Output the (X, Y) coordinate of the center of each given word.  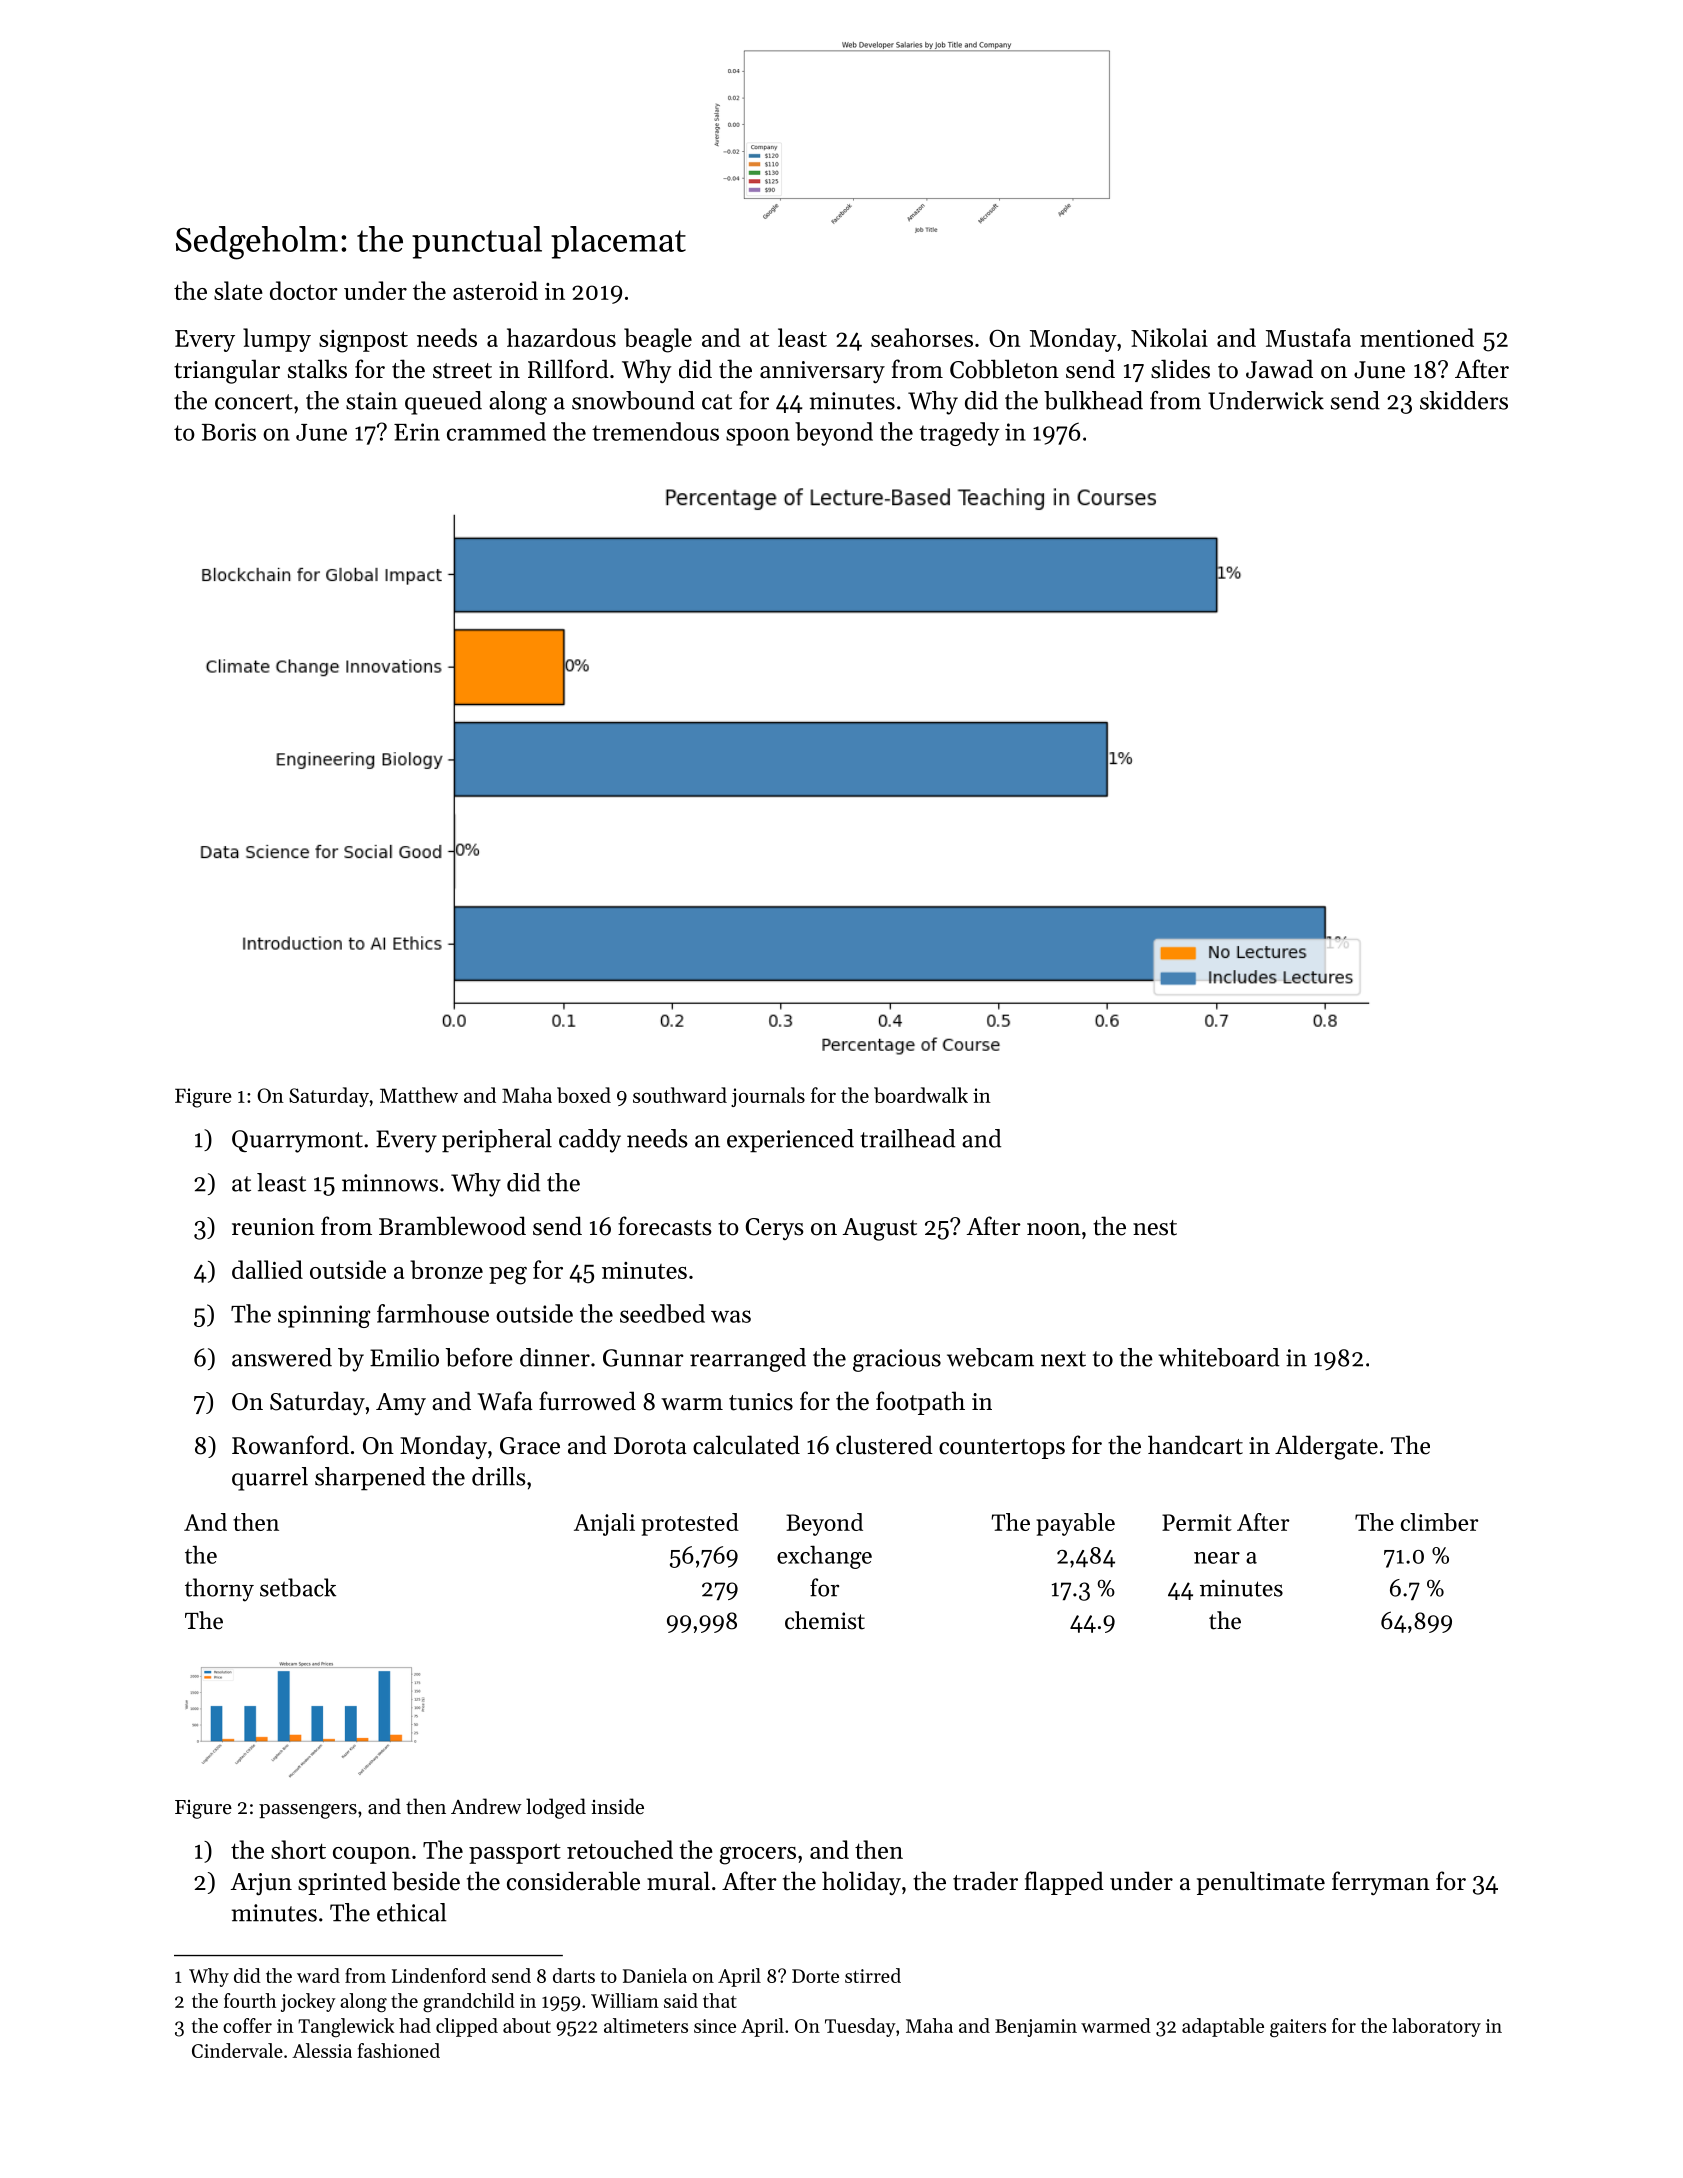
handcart (1195, 1445)
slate (238, 290)
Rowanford (290, 1445)
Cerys (775, 1229)
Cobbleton (1004, 369)
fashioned (399, 2050)
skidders (1464, 400)
